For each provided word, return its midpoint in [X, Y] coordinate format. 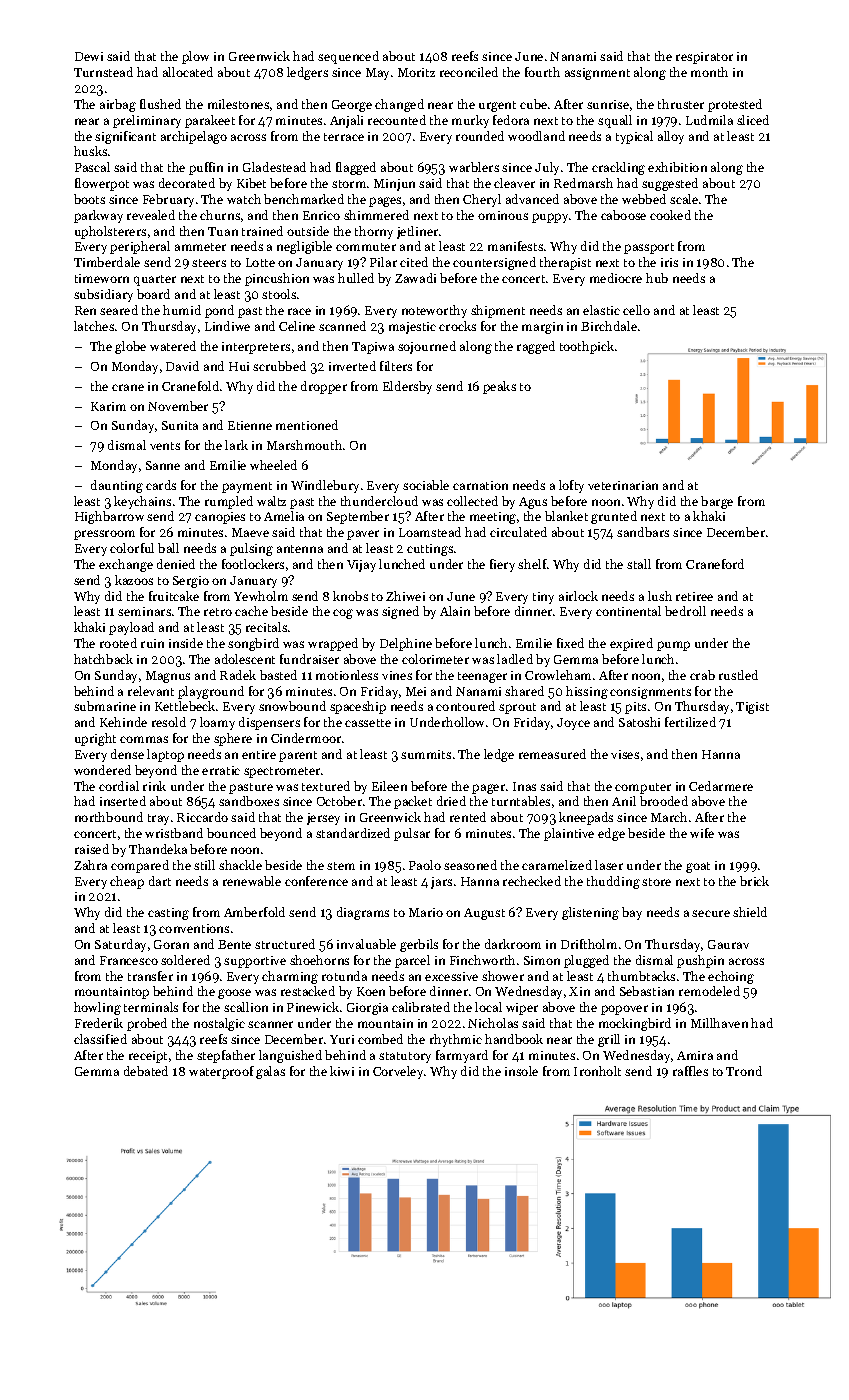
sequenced [348, 57]
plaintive [569, 834]
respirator [704, 58]
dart [160, 881]
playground [211, 692]
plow [195, 57]
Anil [624, 801]
